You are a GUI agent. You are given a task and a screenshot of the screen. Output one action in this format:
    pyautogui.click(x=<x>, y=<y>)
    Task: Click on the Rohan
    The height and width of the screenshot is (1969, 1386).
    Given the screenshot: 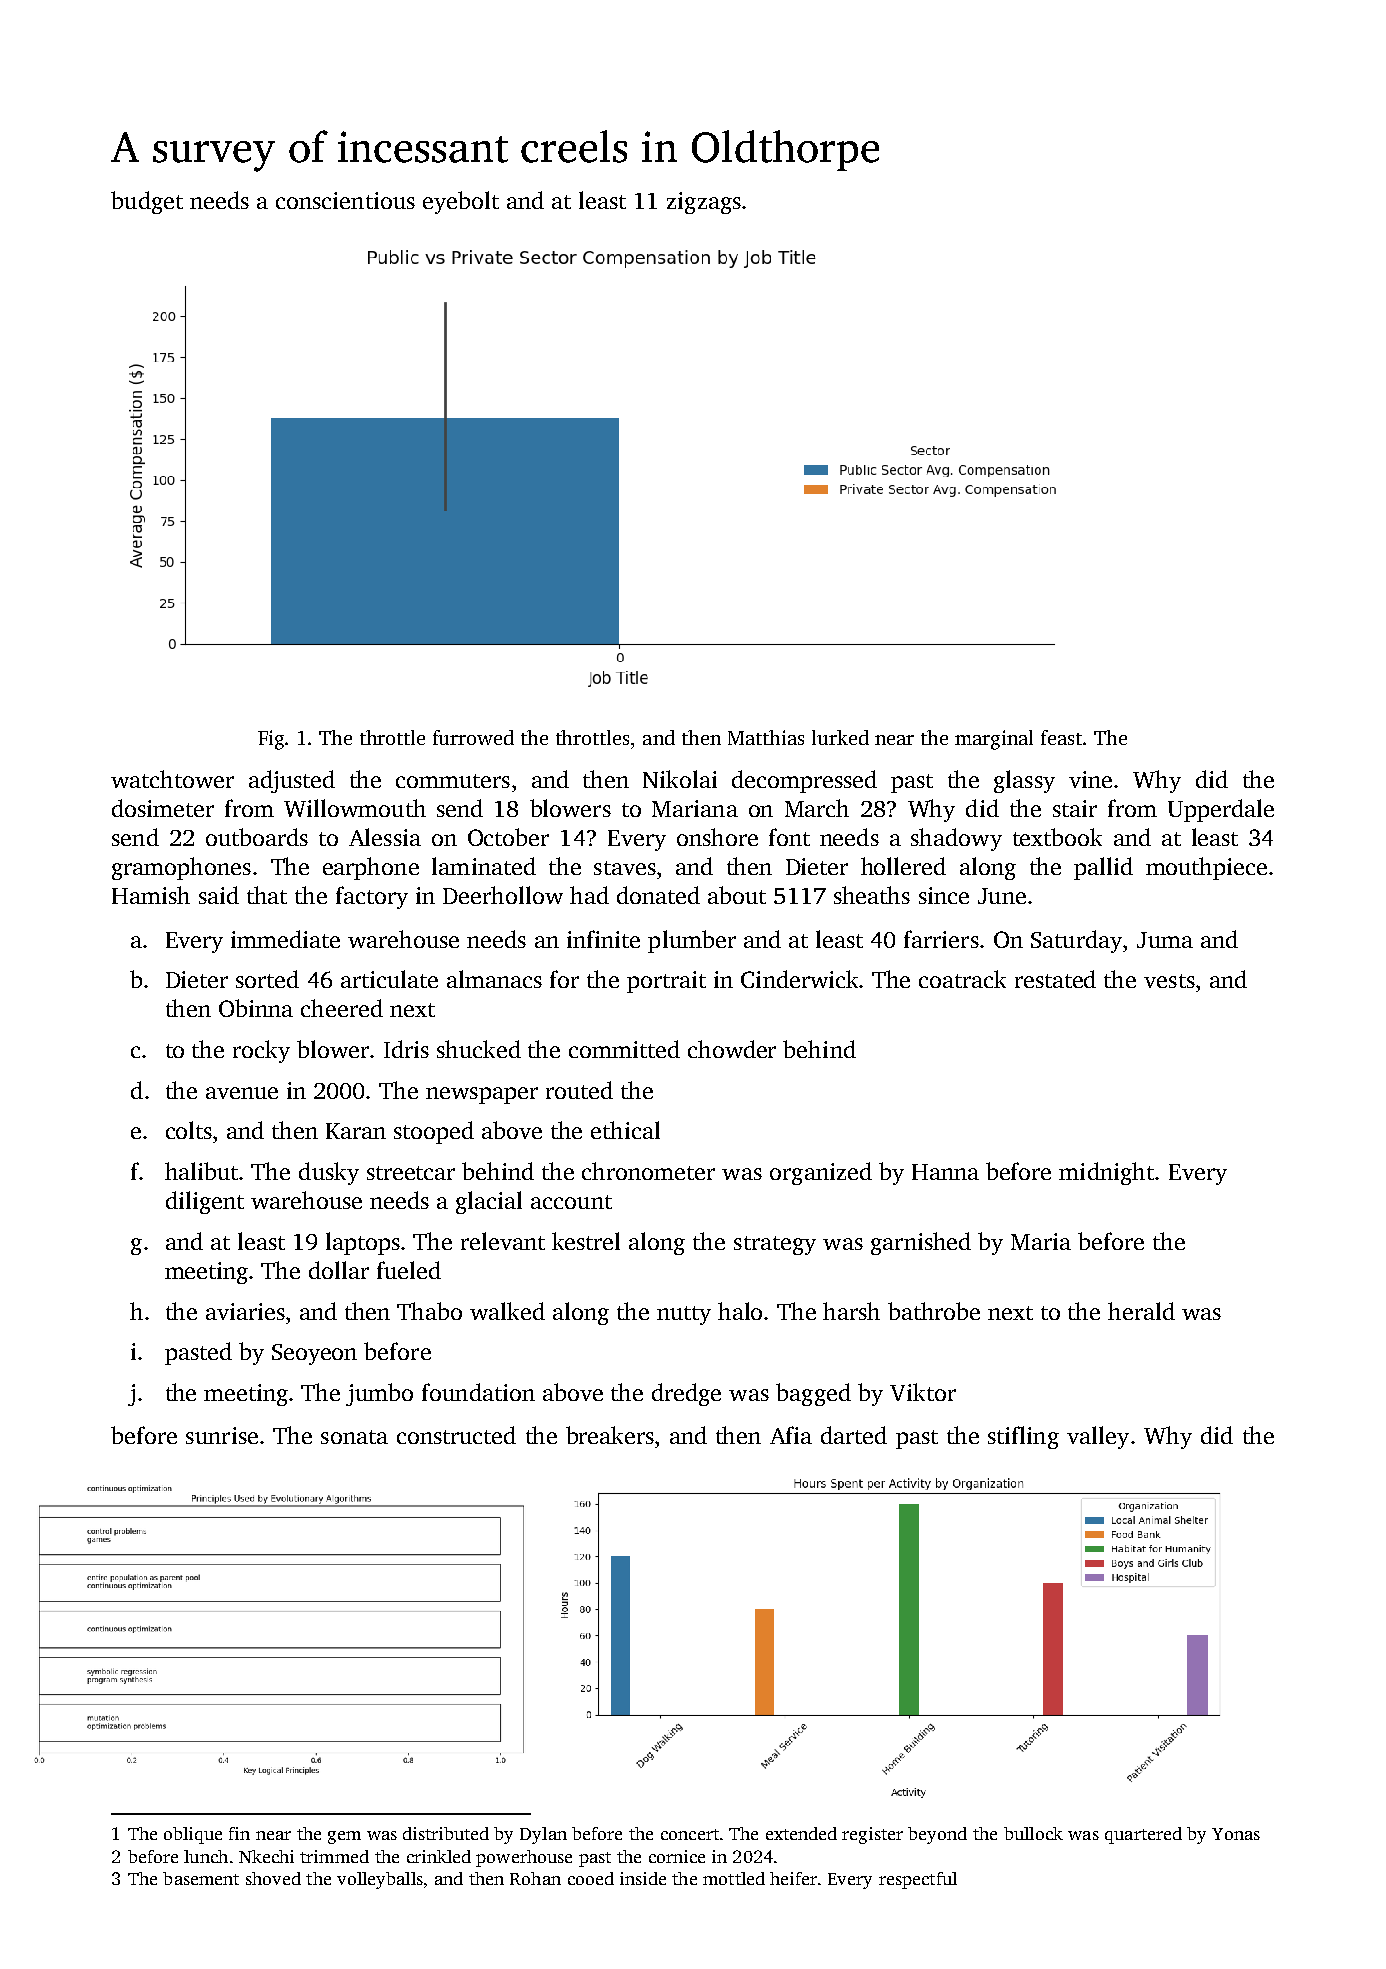 What is the action you would take?
    pyautogui.click(x=535, y=1878)
